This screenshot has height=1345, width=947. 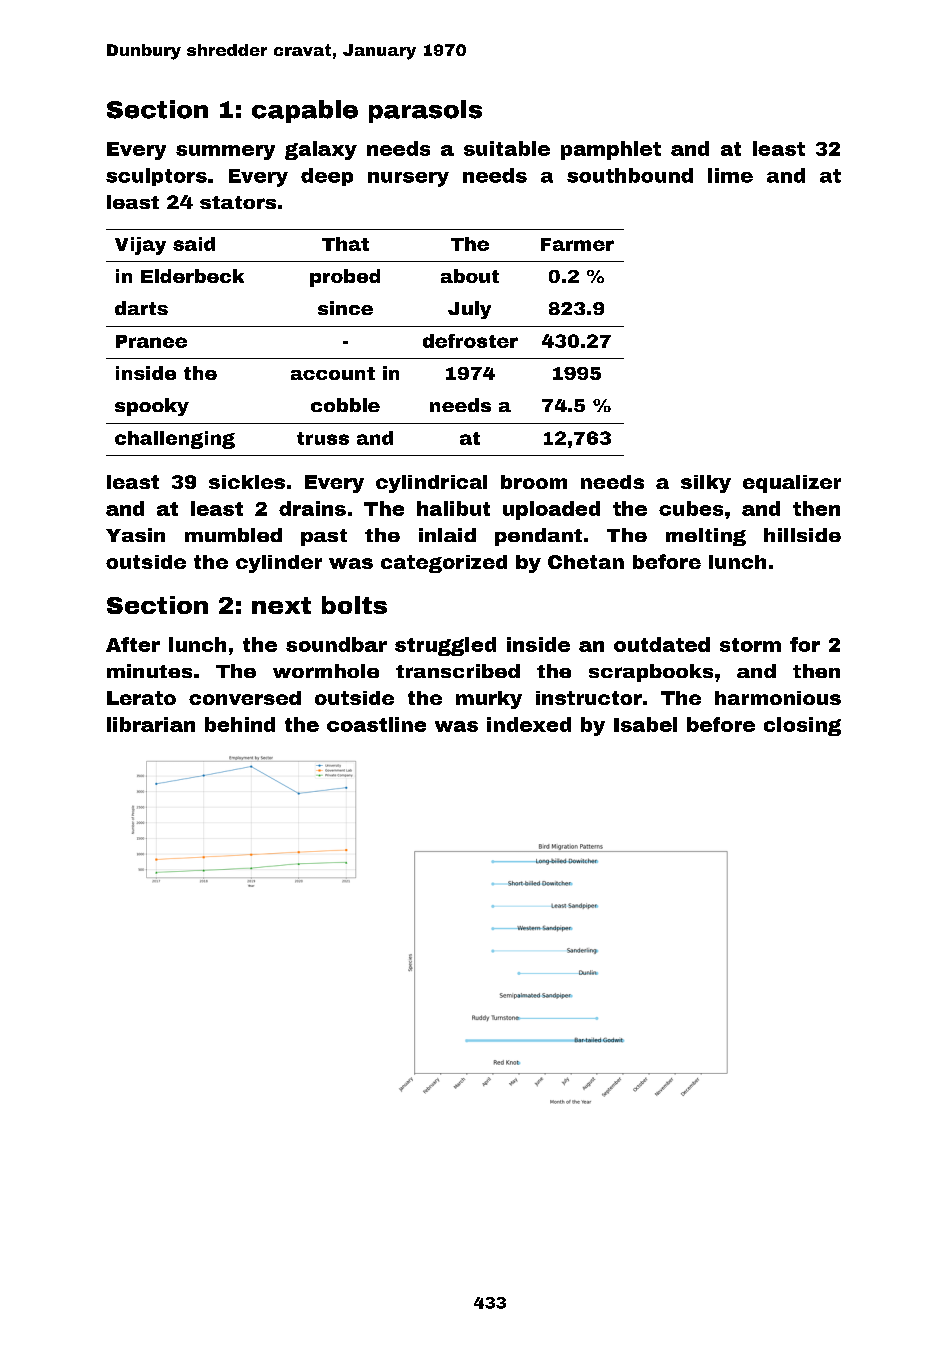 What do you see at coordinates (192, 276) in the screenshot?
I see `Elderbeck` at bounding box center [192, 276].
